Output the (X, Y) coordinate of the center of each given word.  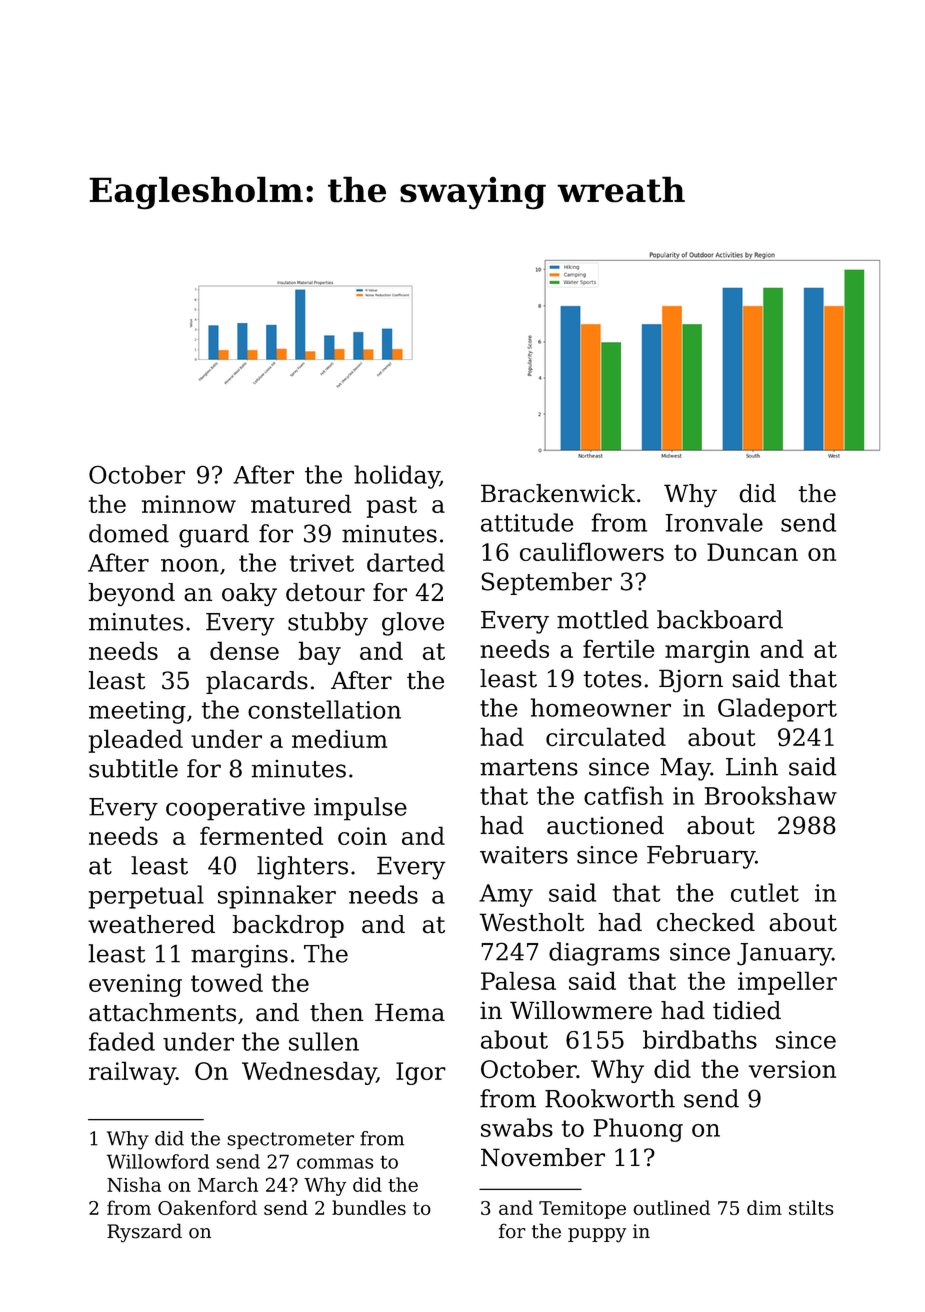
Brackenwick (558, 493)
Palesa (518, 980)
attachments (162, 1012)
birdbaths (700, 1039)
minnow (189, 504)
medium (339, 738)
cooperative (235, 809)
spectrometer (290, 1140)
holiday (397, 477)
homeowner (601, 707)
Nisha (134, 1184)
